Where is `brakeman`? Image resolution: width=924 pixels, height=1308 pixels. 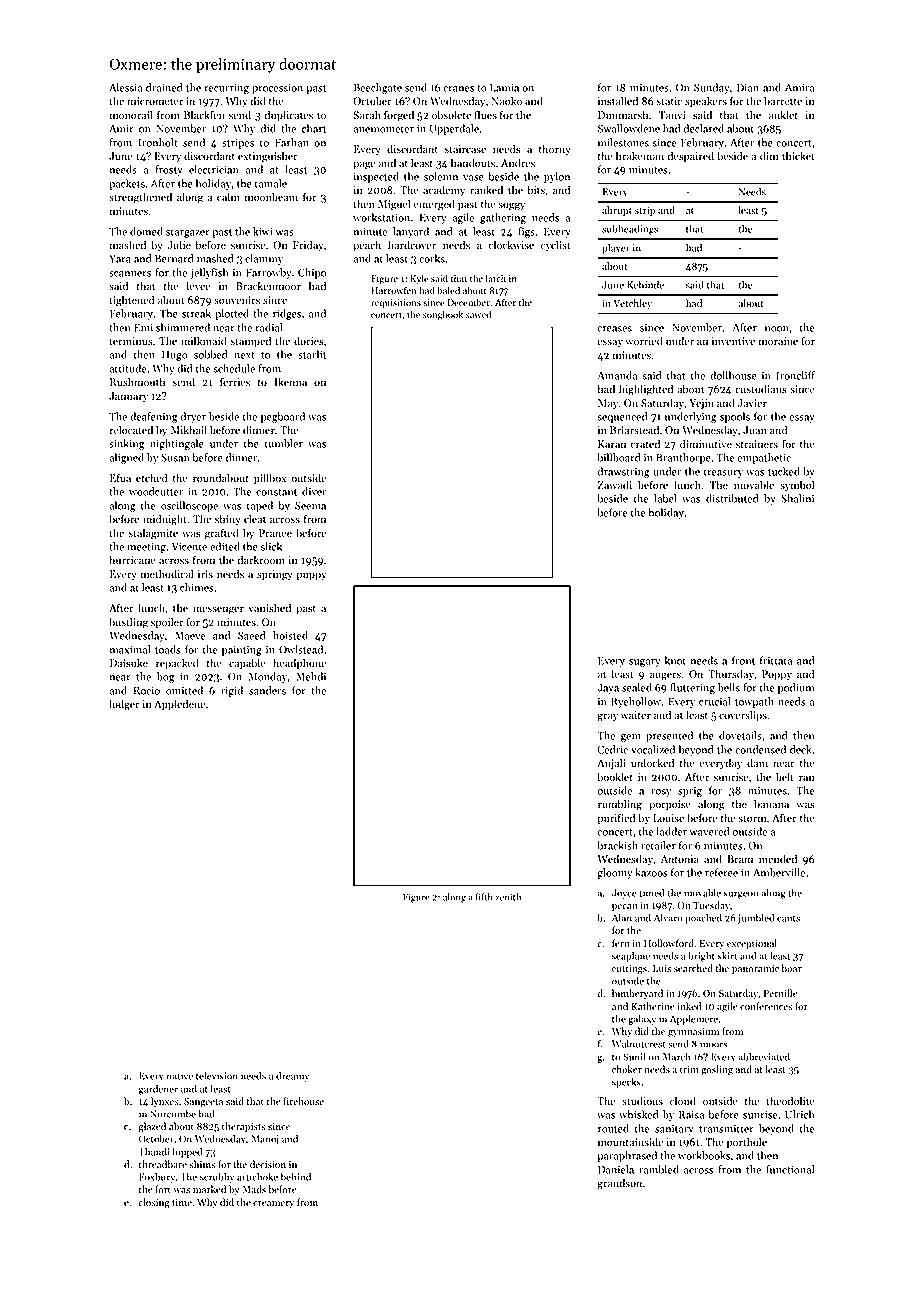
brakeman is located at coordinates (640, 156).
